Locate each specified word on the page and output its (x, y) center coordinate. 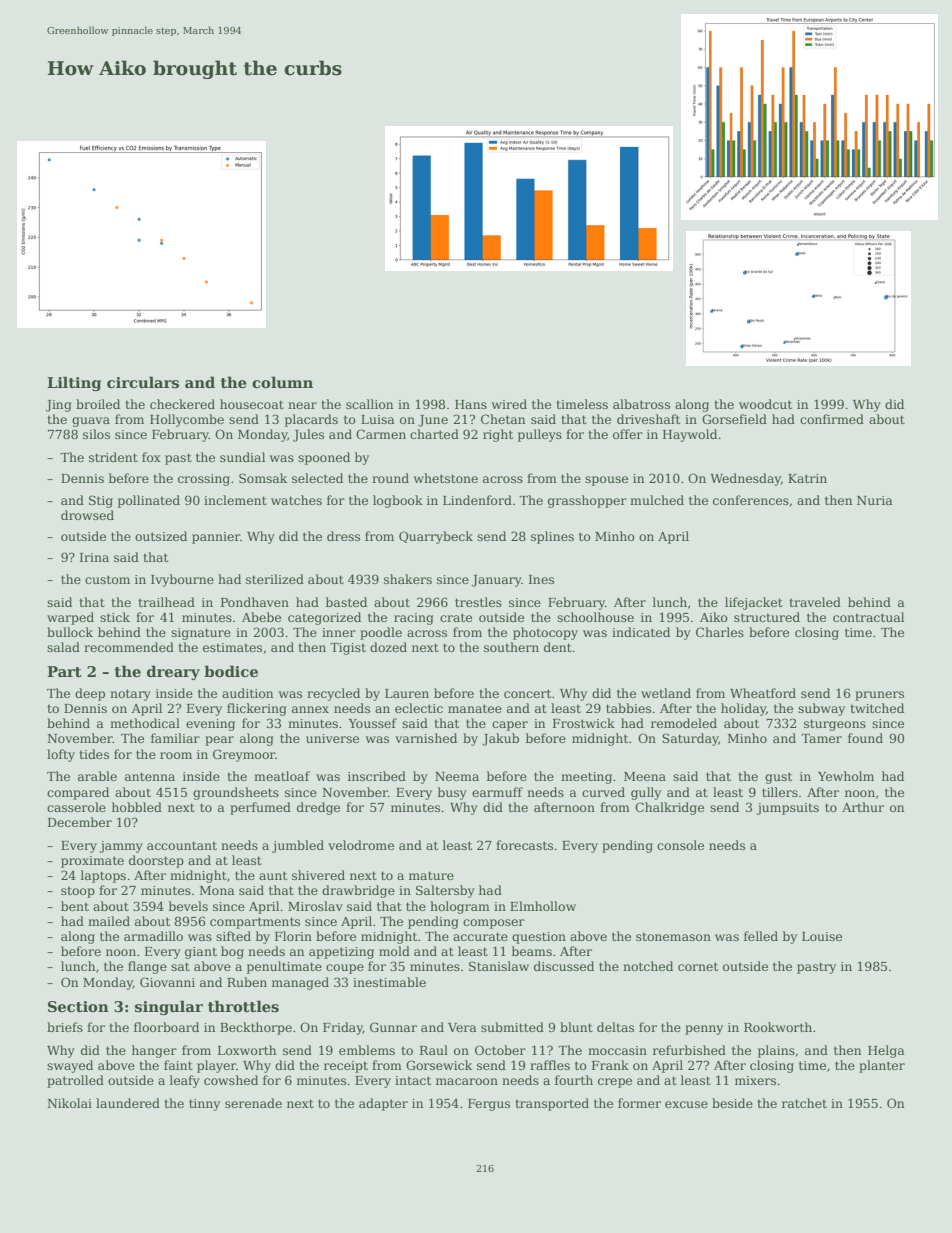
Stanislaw (499, 966)
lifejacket (754, 603)
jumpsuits (787, 809)
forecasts (524, 845)
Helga (886, 1051)
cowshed (231, 1080)
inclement (235, 500)
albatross (641, 404)
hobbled (137, 807)
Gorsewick (439, 1065)
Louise (822, 936)
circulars (143, 382)
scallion (369, 404)
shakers (408, 579)
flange (147, 967)
